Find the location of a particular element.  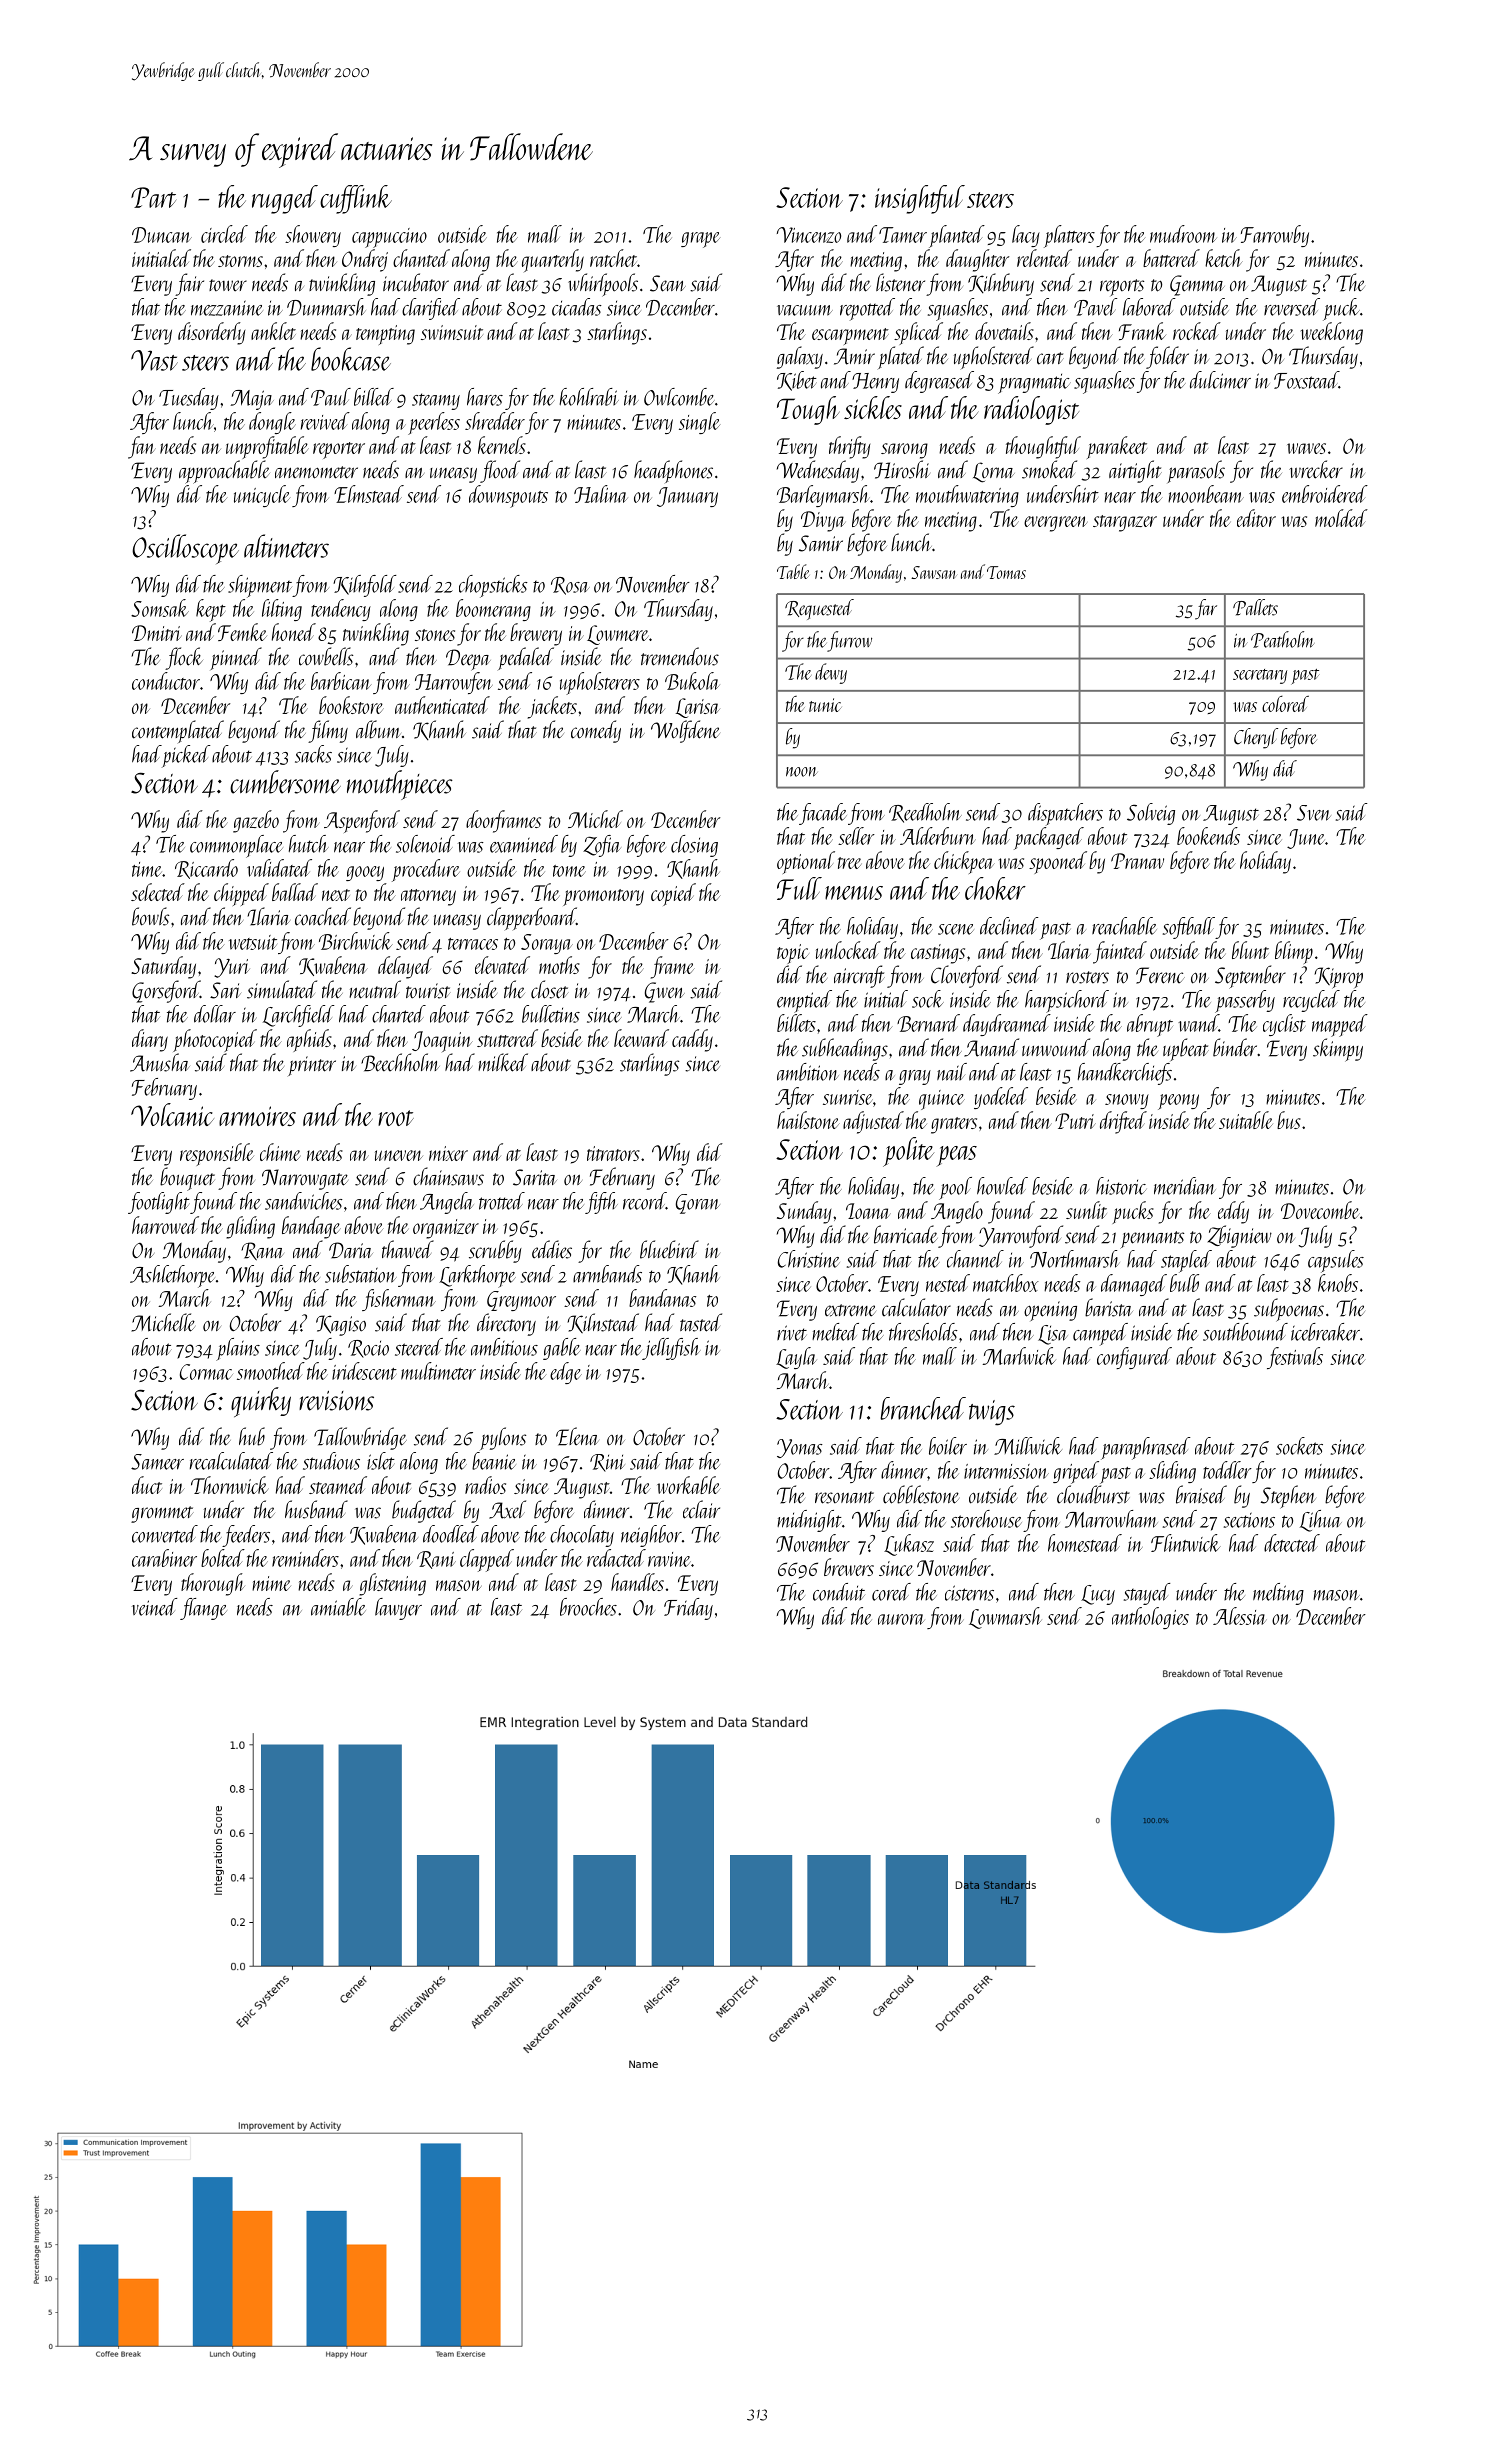

reminders is located at coordinates (305, 1558).
